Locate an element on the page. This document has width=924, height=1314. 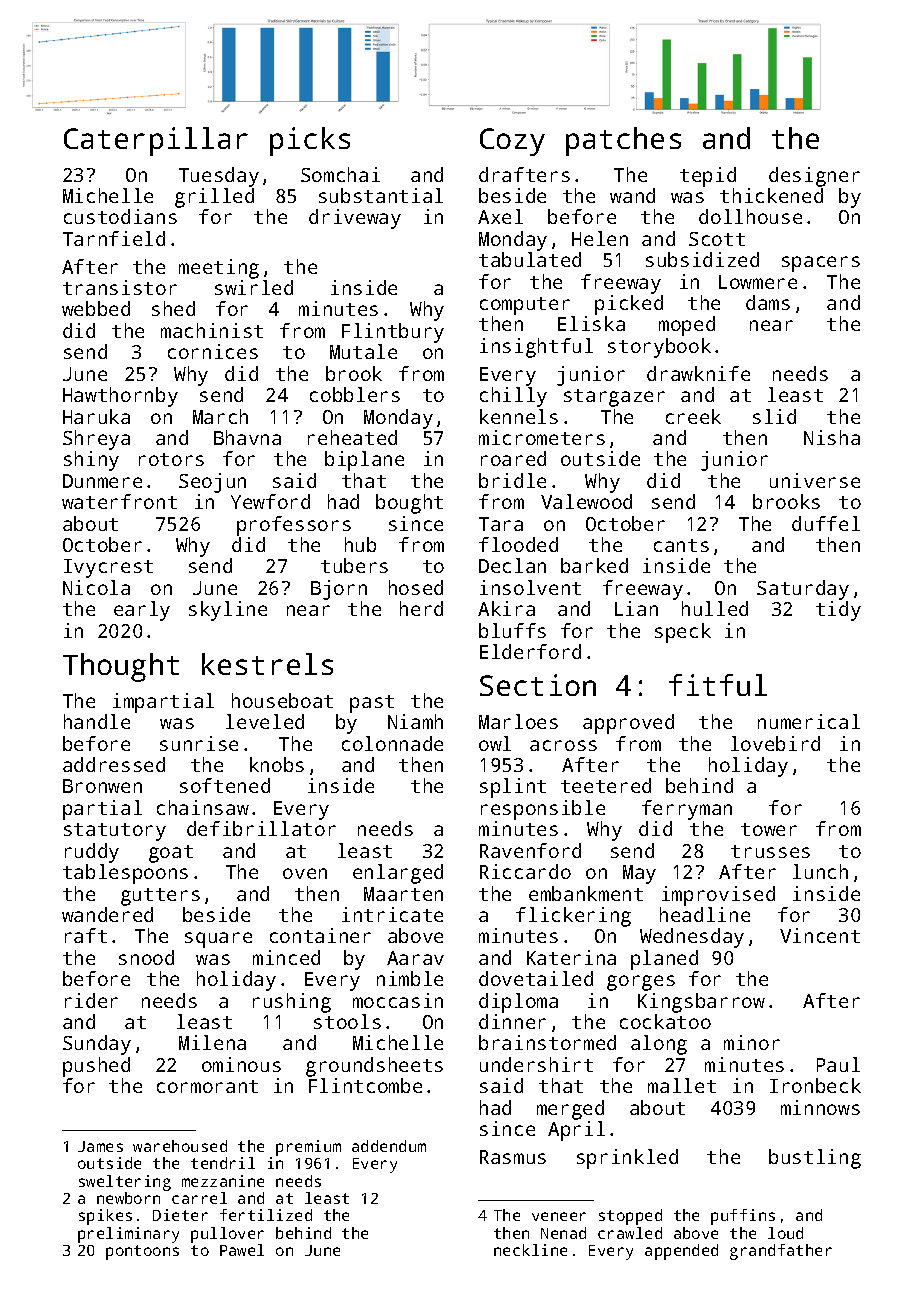
hulled is located at coordinates (715, 608).
